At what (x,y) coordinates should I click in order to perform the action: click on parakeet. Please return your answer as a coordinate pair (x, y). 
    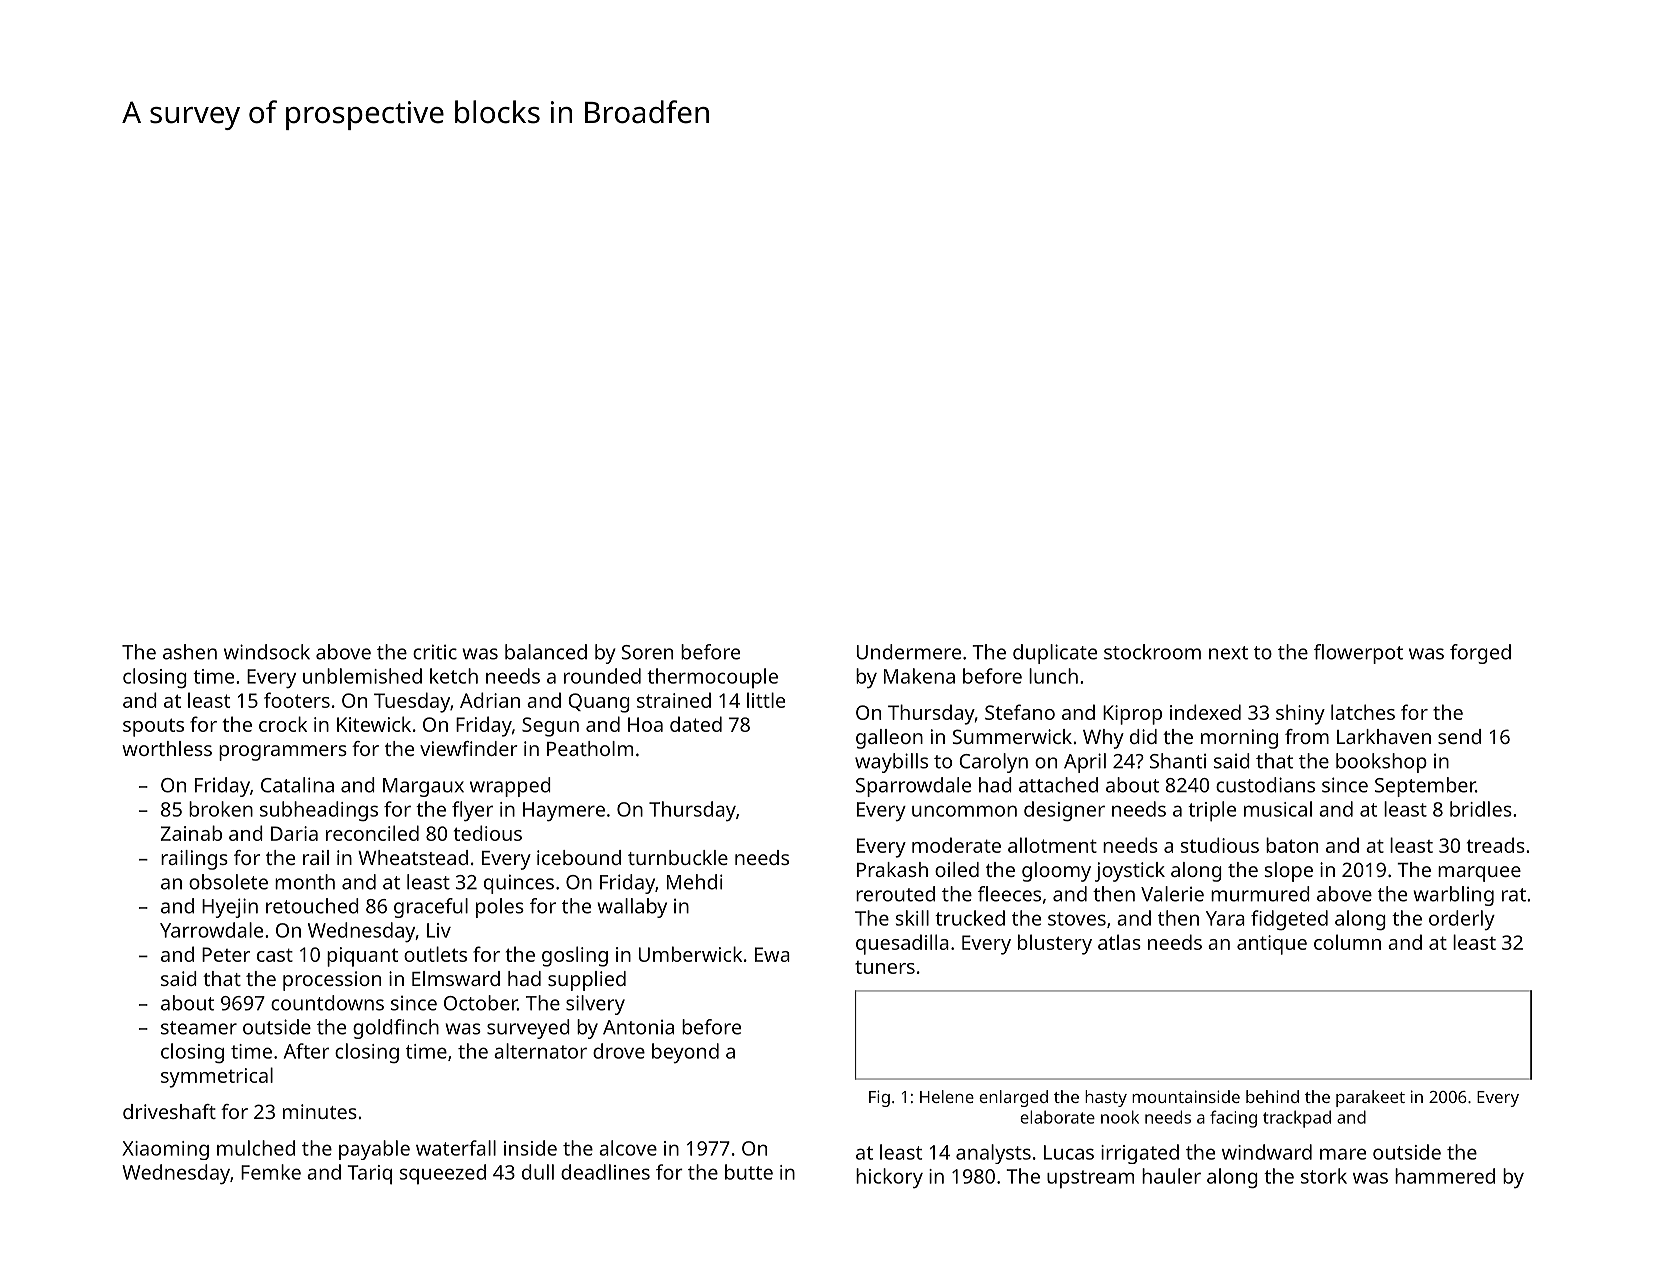
    Looking at the image, I should click on (1370, 1098).
